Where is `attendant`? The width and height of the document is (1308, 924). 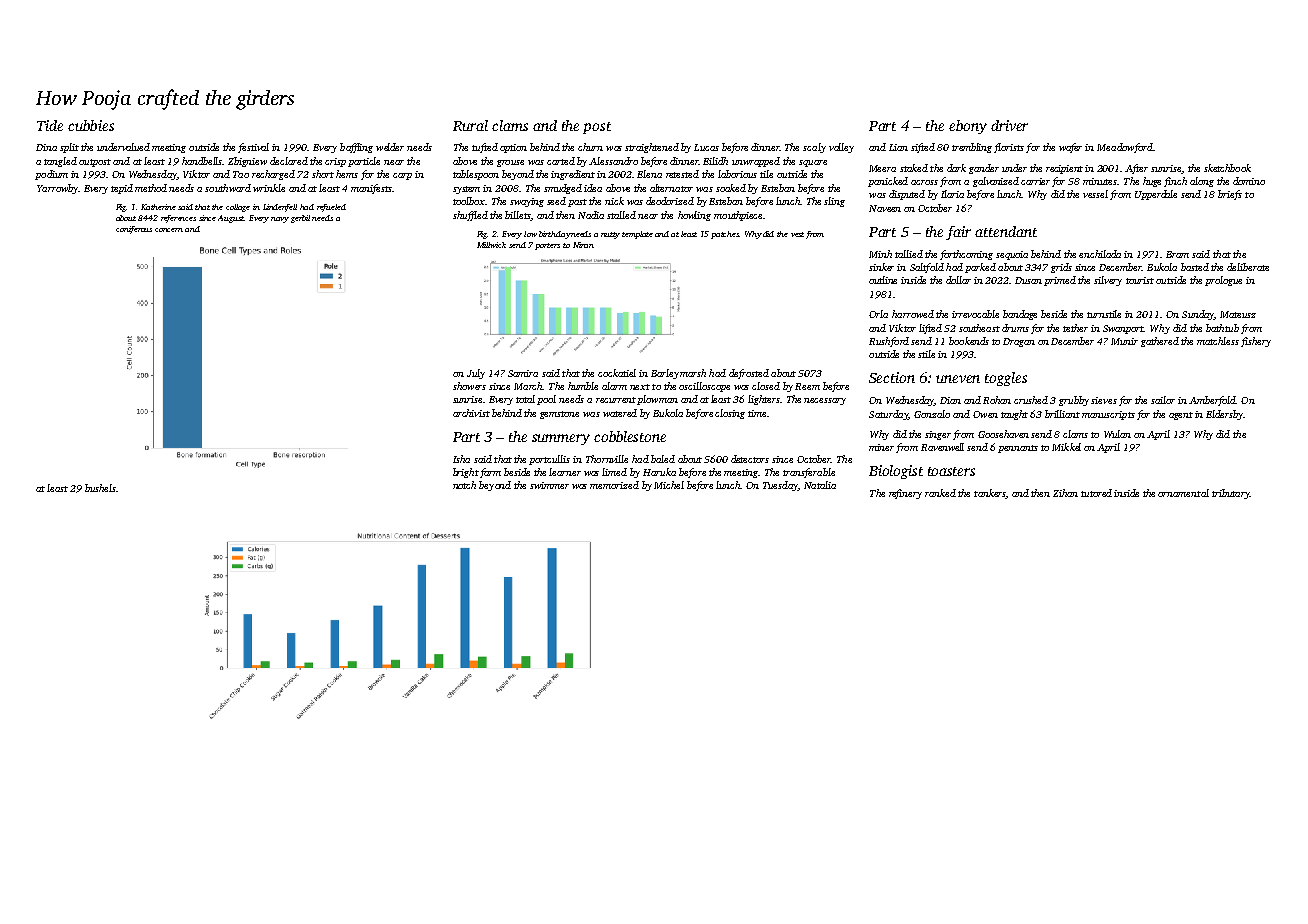
attendant is located at coordinates (1006, 231).
